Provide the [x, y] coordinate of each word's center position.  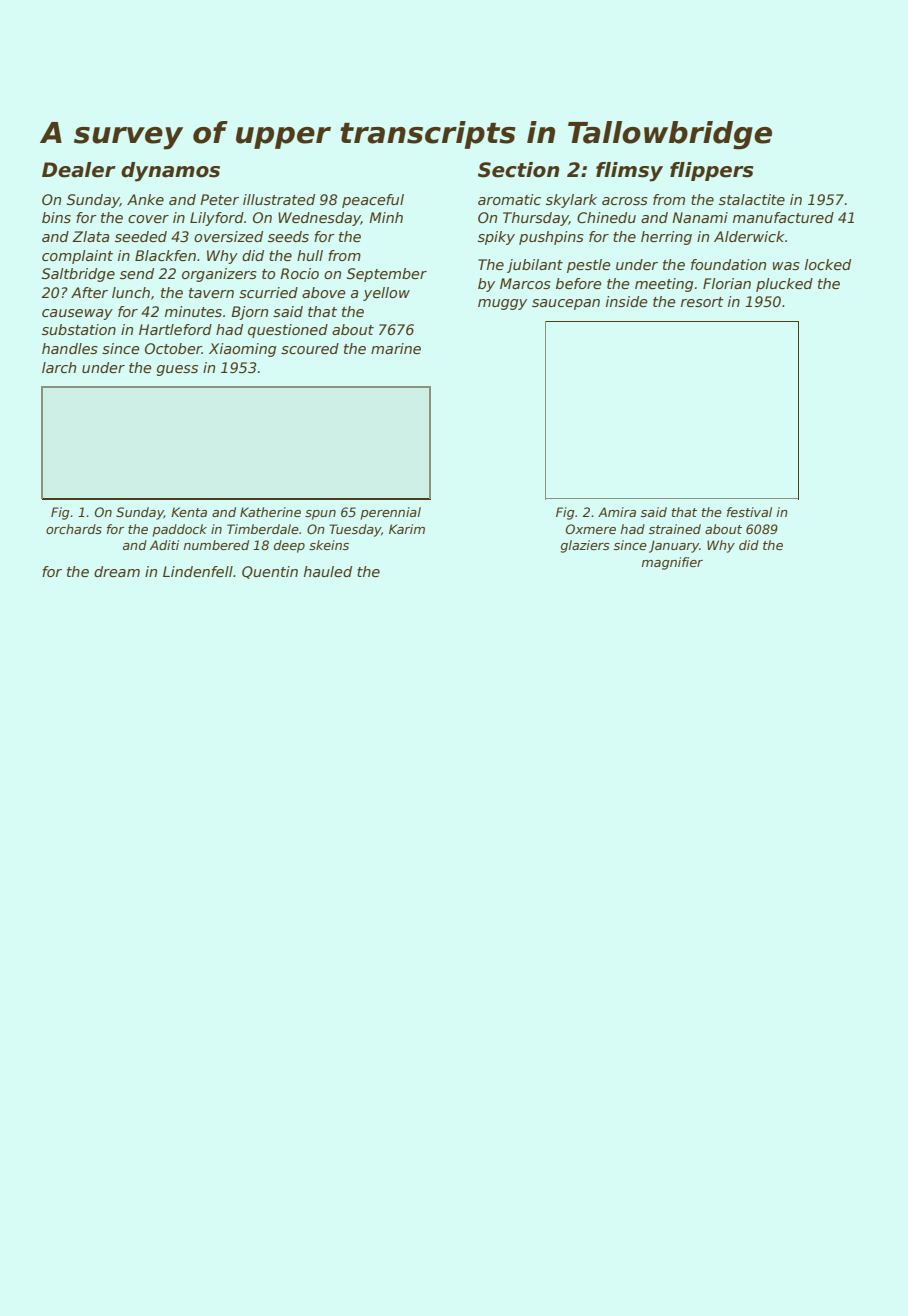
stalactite [752, 199]
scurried [268, 292]
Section [518, 170]
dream [117, 571]
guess [177, 370]
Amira [617, 512]
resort [702, 302]
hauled [328, 571]
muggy [502, 304]
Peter [219, 199]
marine [396, 348]
